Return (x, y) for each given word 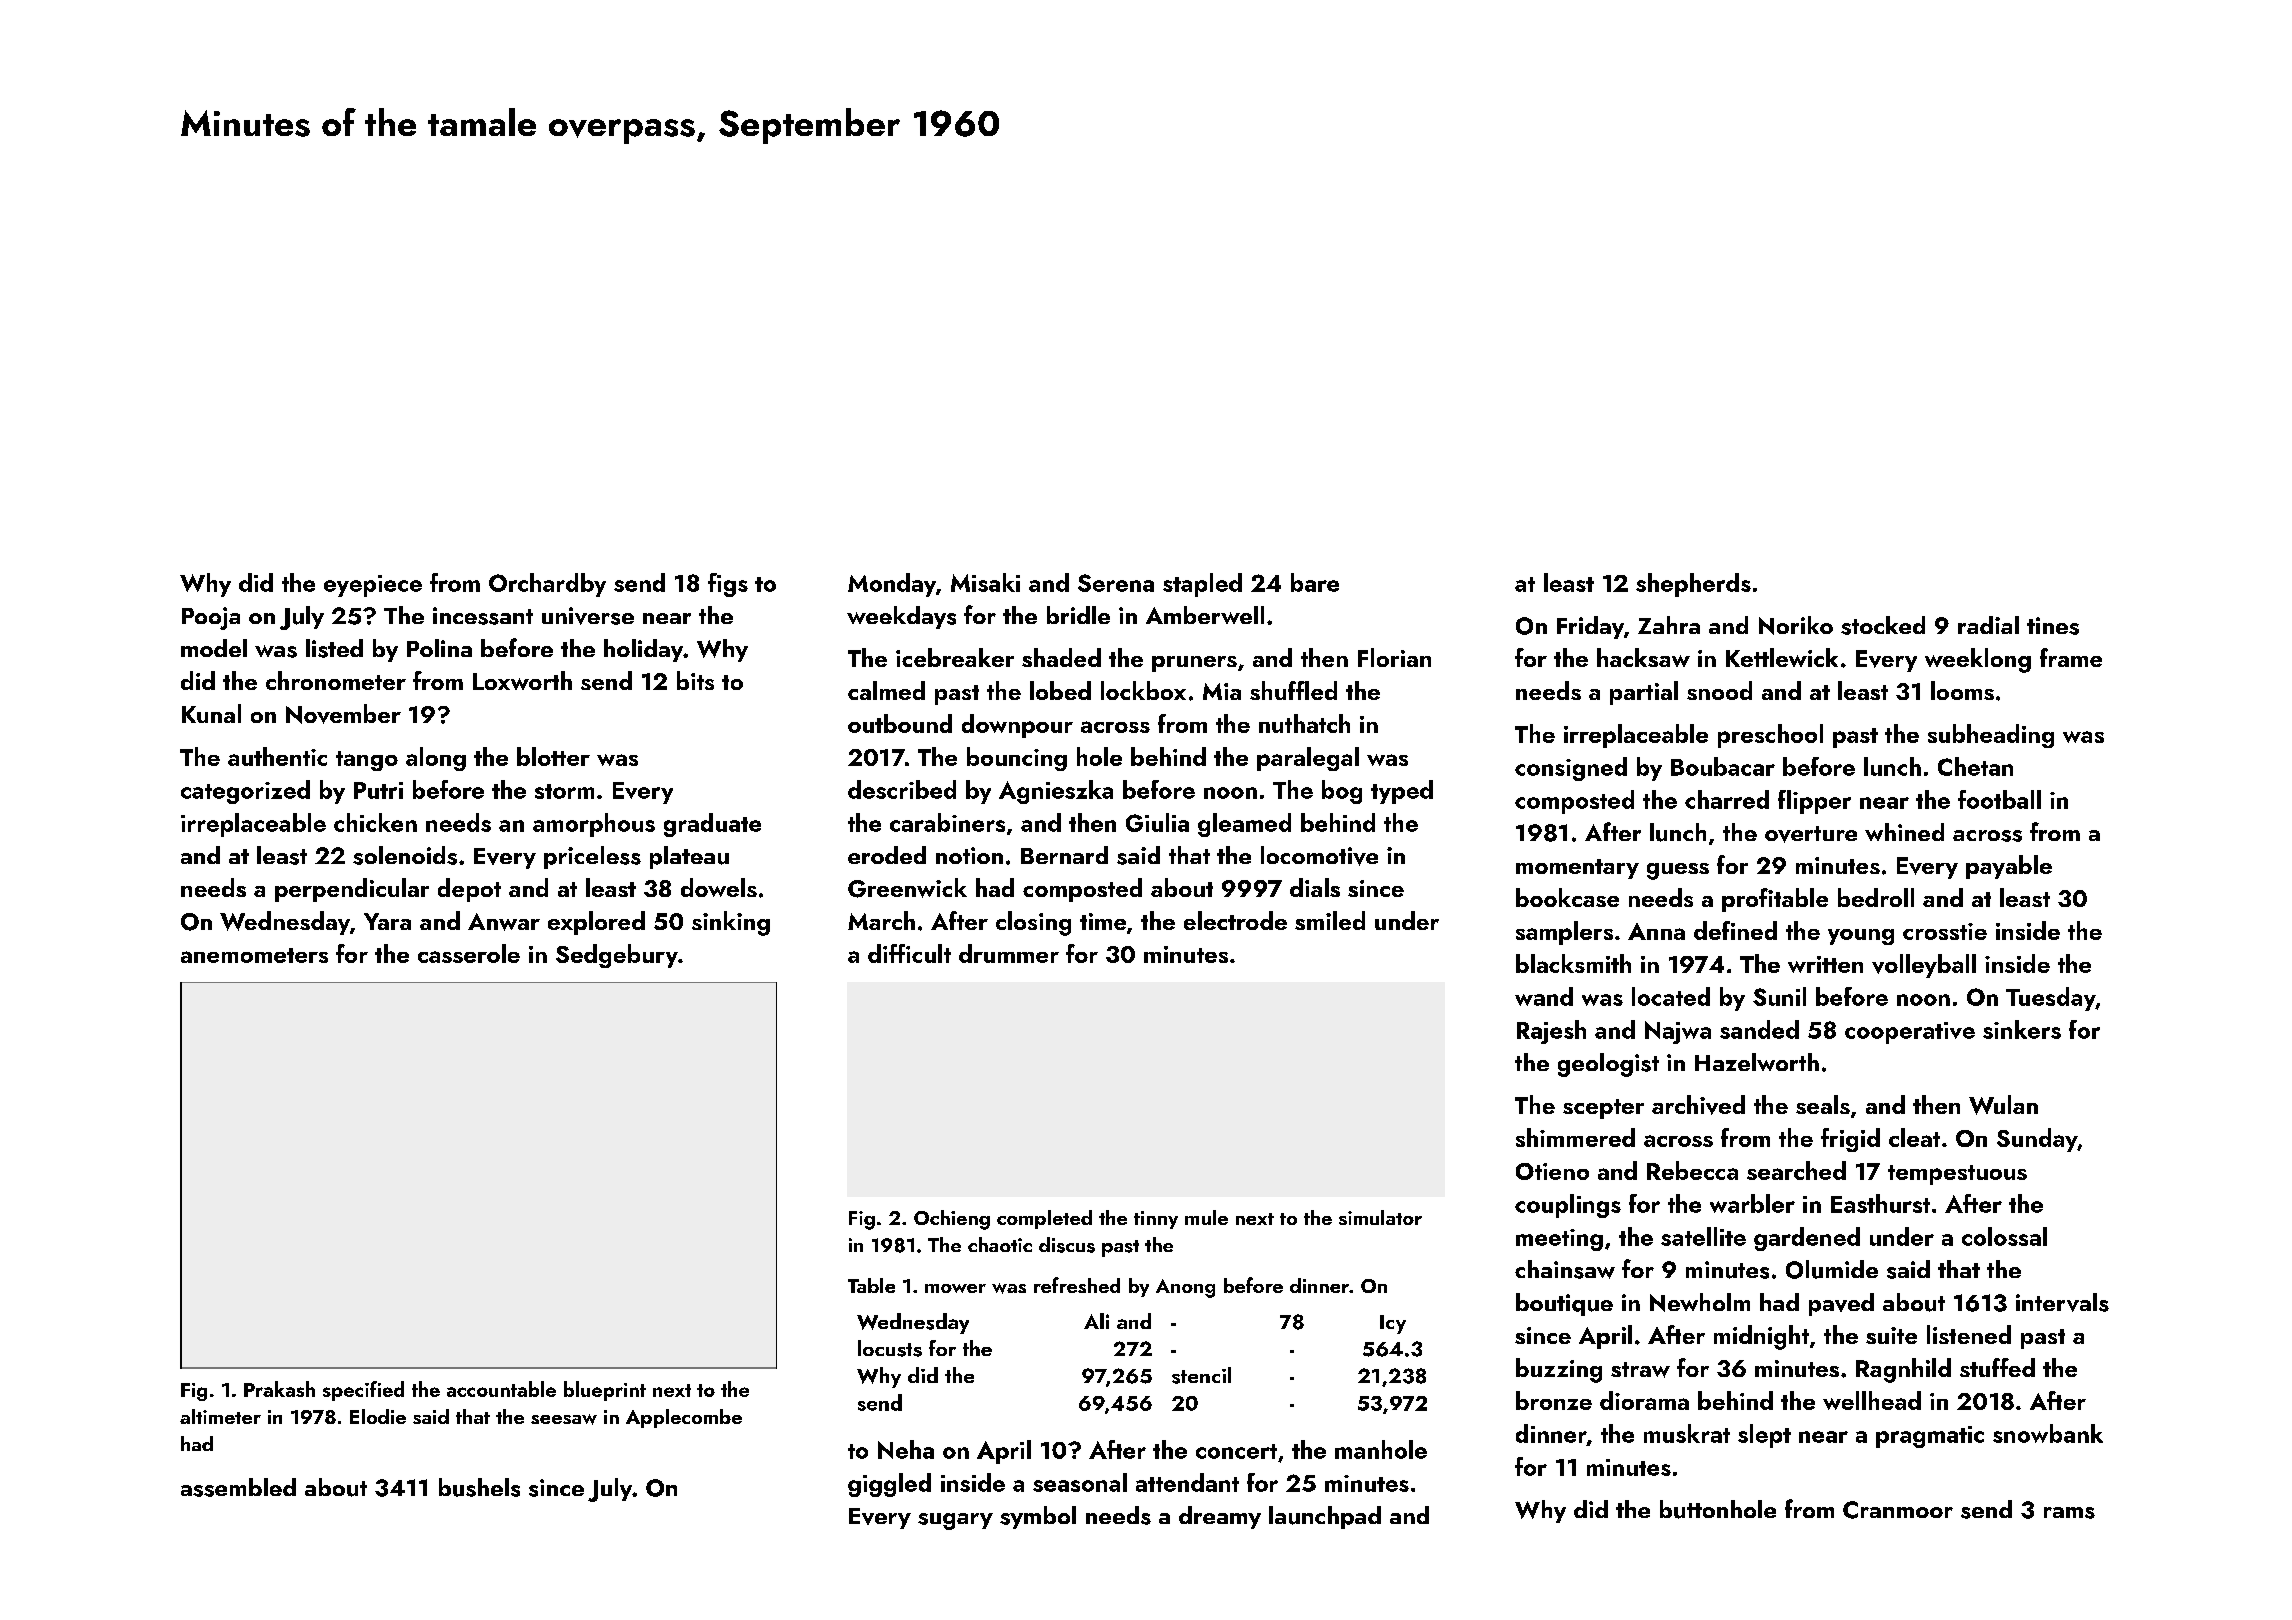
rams (2069, 1513)
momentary (1577, 869)
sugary (955, 1521)
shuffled (1293, 690)
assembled (238, 1487)
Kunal (211, 713)
